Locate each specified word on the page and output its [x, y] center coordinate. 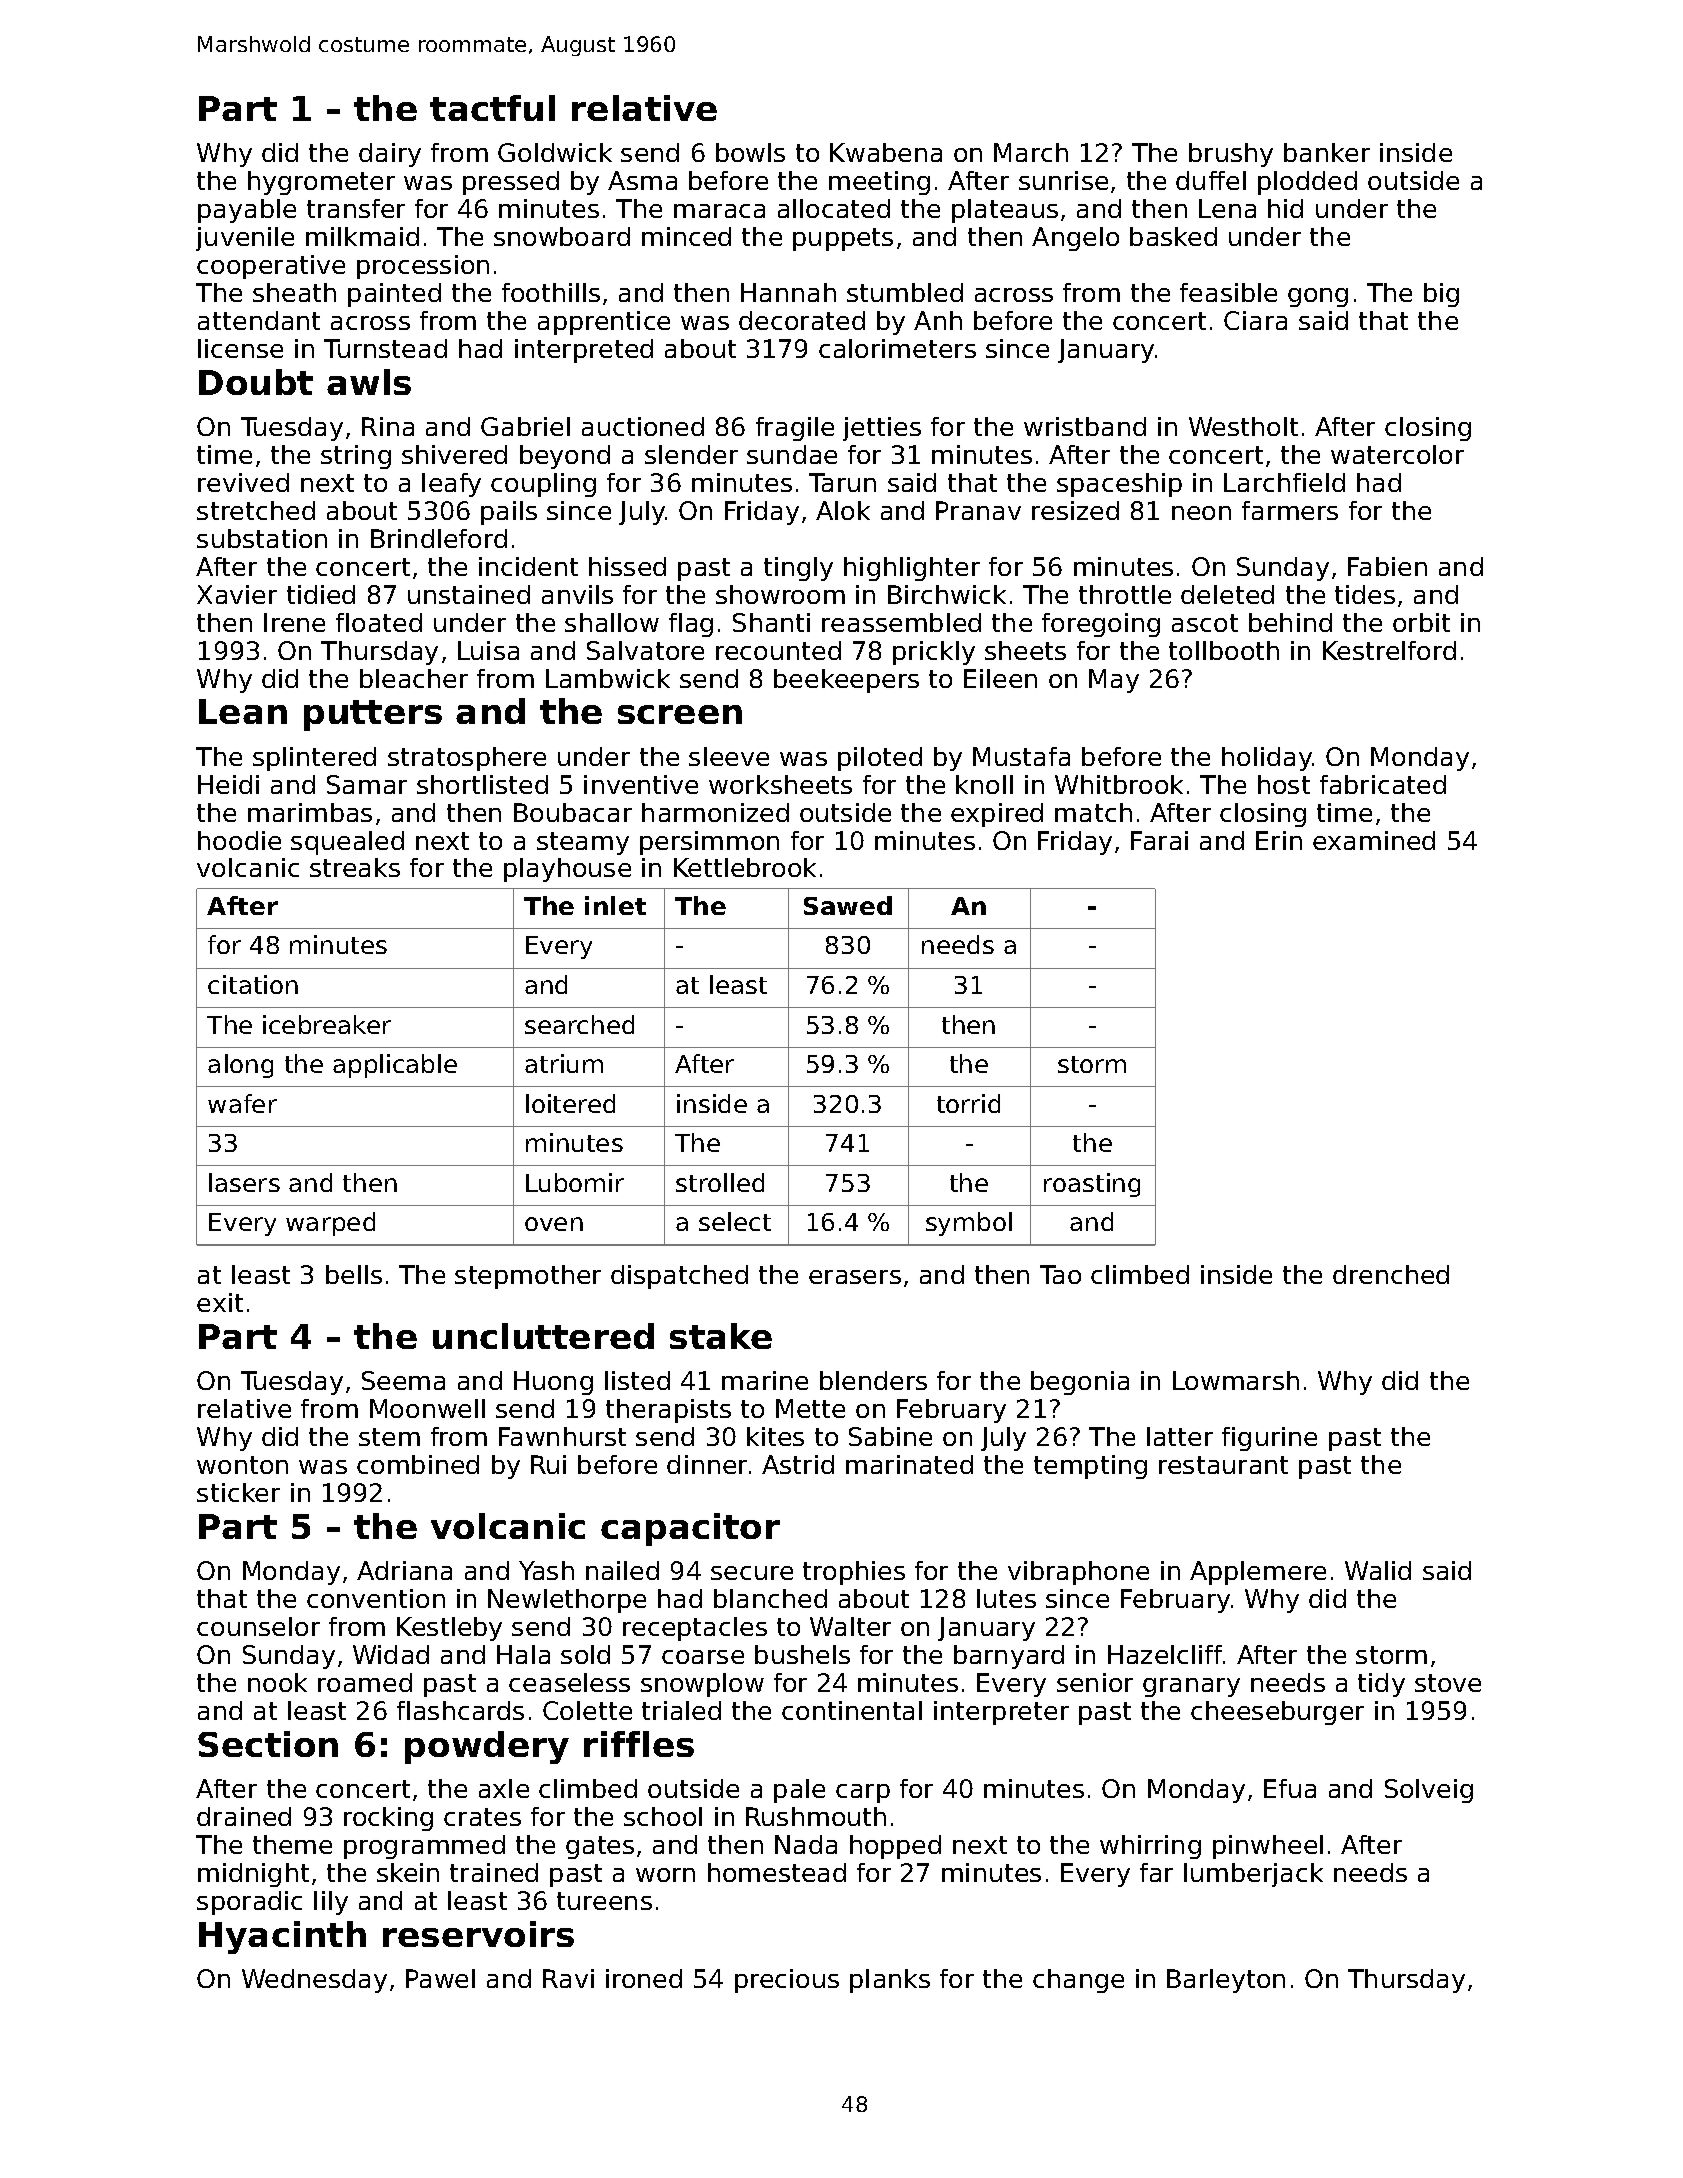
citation [253, 984]
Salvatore [645, 650]
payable [247, 211]
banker [1327, 152]
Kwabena [886, 152]
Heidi [228, 784]
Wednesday [314, 1981]
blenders [873, 1380]
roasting [1092, 1185]
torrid [968, 1103]
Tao [1060, 1274]
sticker [238, 1492]
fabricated [1383, 784]
